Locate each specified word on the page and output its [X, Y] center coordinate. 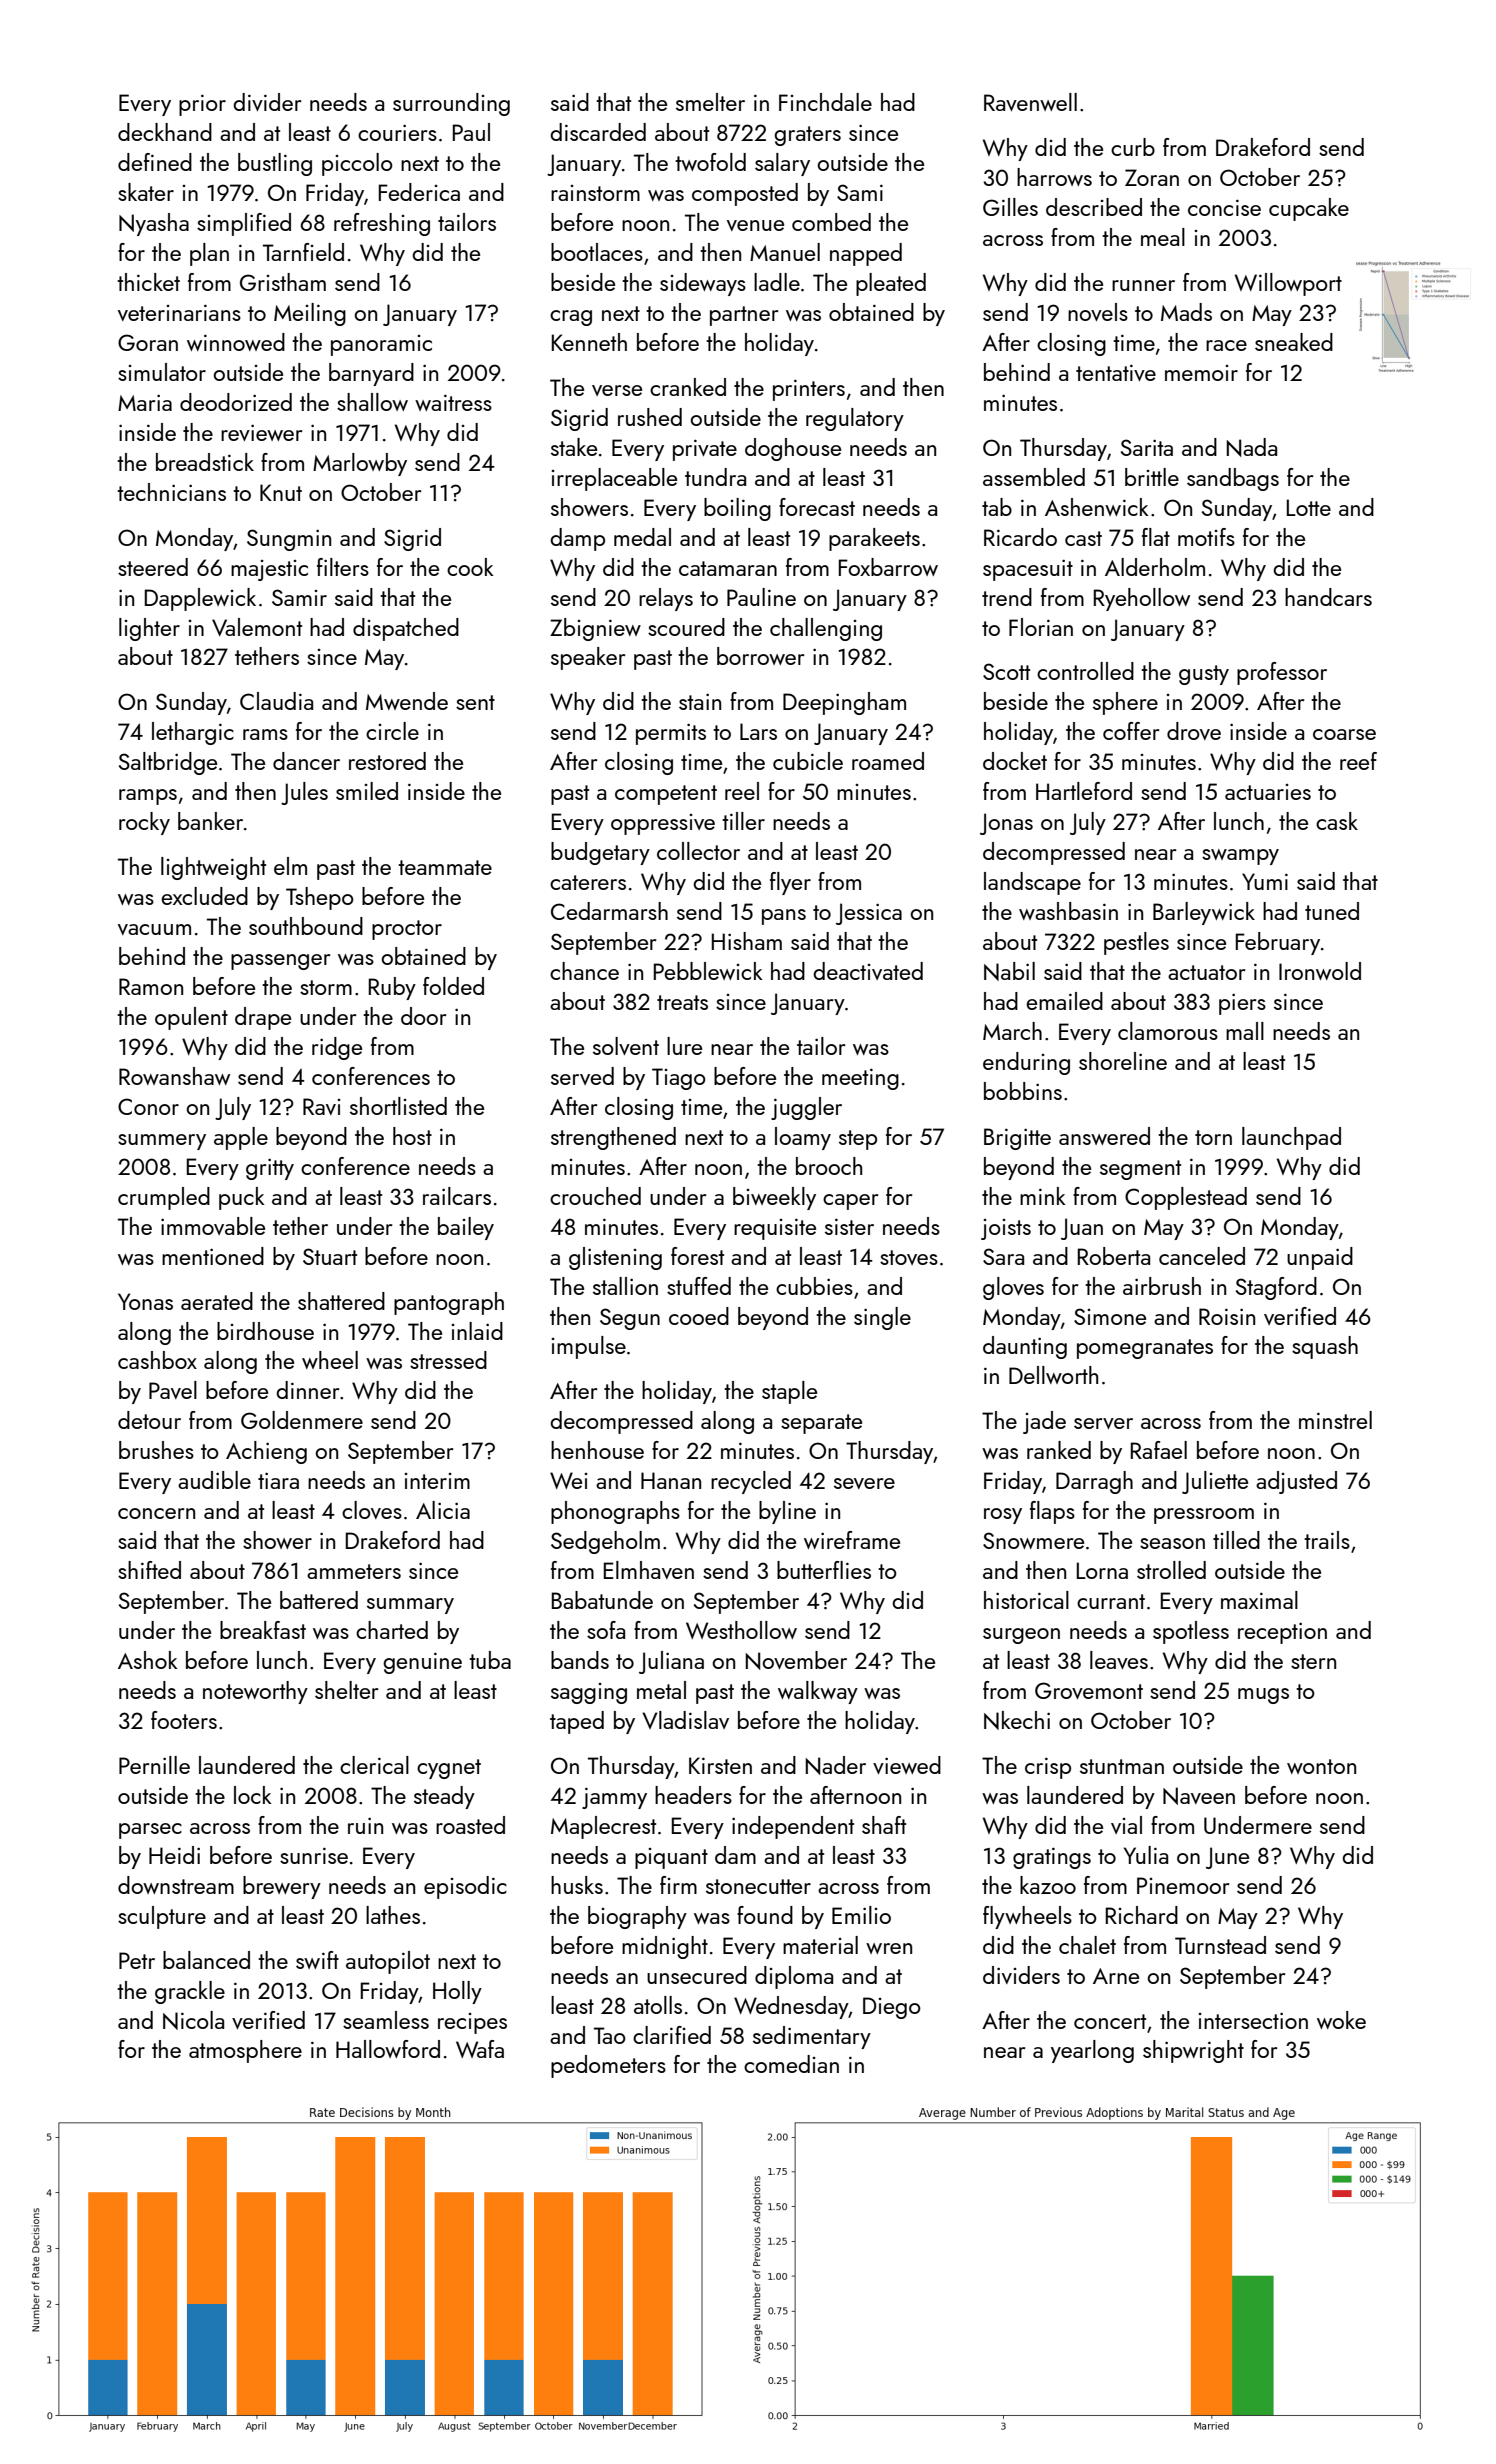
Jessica [869, 914]
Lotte [1309, 507]
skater [146, 192]
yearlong [1092, 2051]
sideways [703, 284]
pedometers [608, 2066]
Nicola [193, 2020]
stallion [625, 1286]
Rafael [1159, 1450]
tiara [278, 1480]
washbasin [1068, 911]
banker [210, 821]
